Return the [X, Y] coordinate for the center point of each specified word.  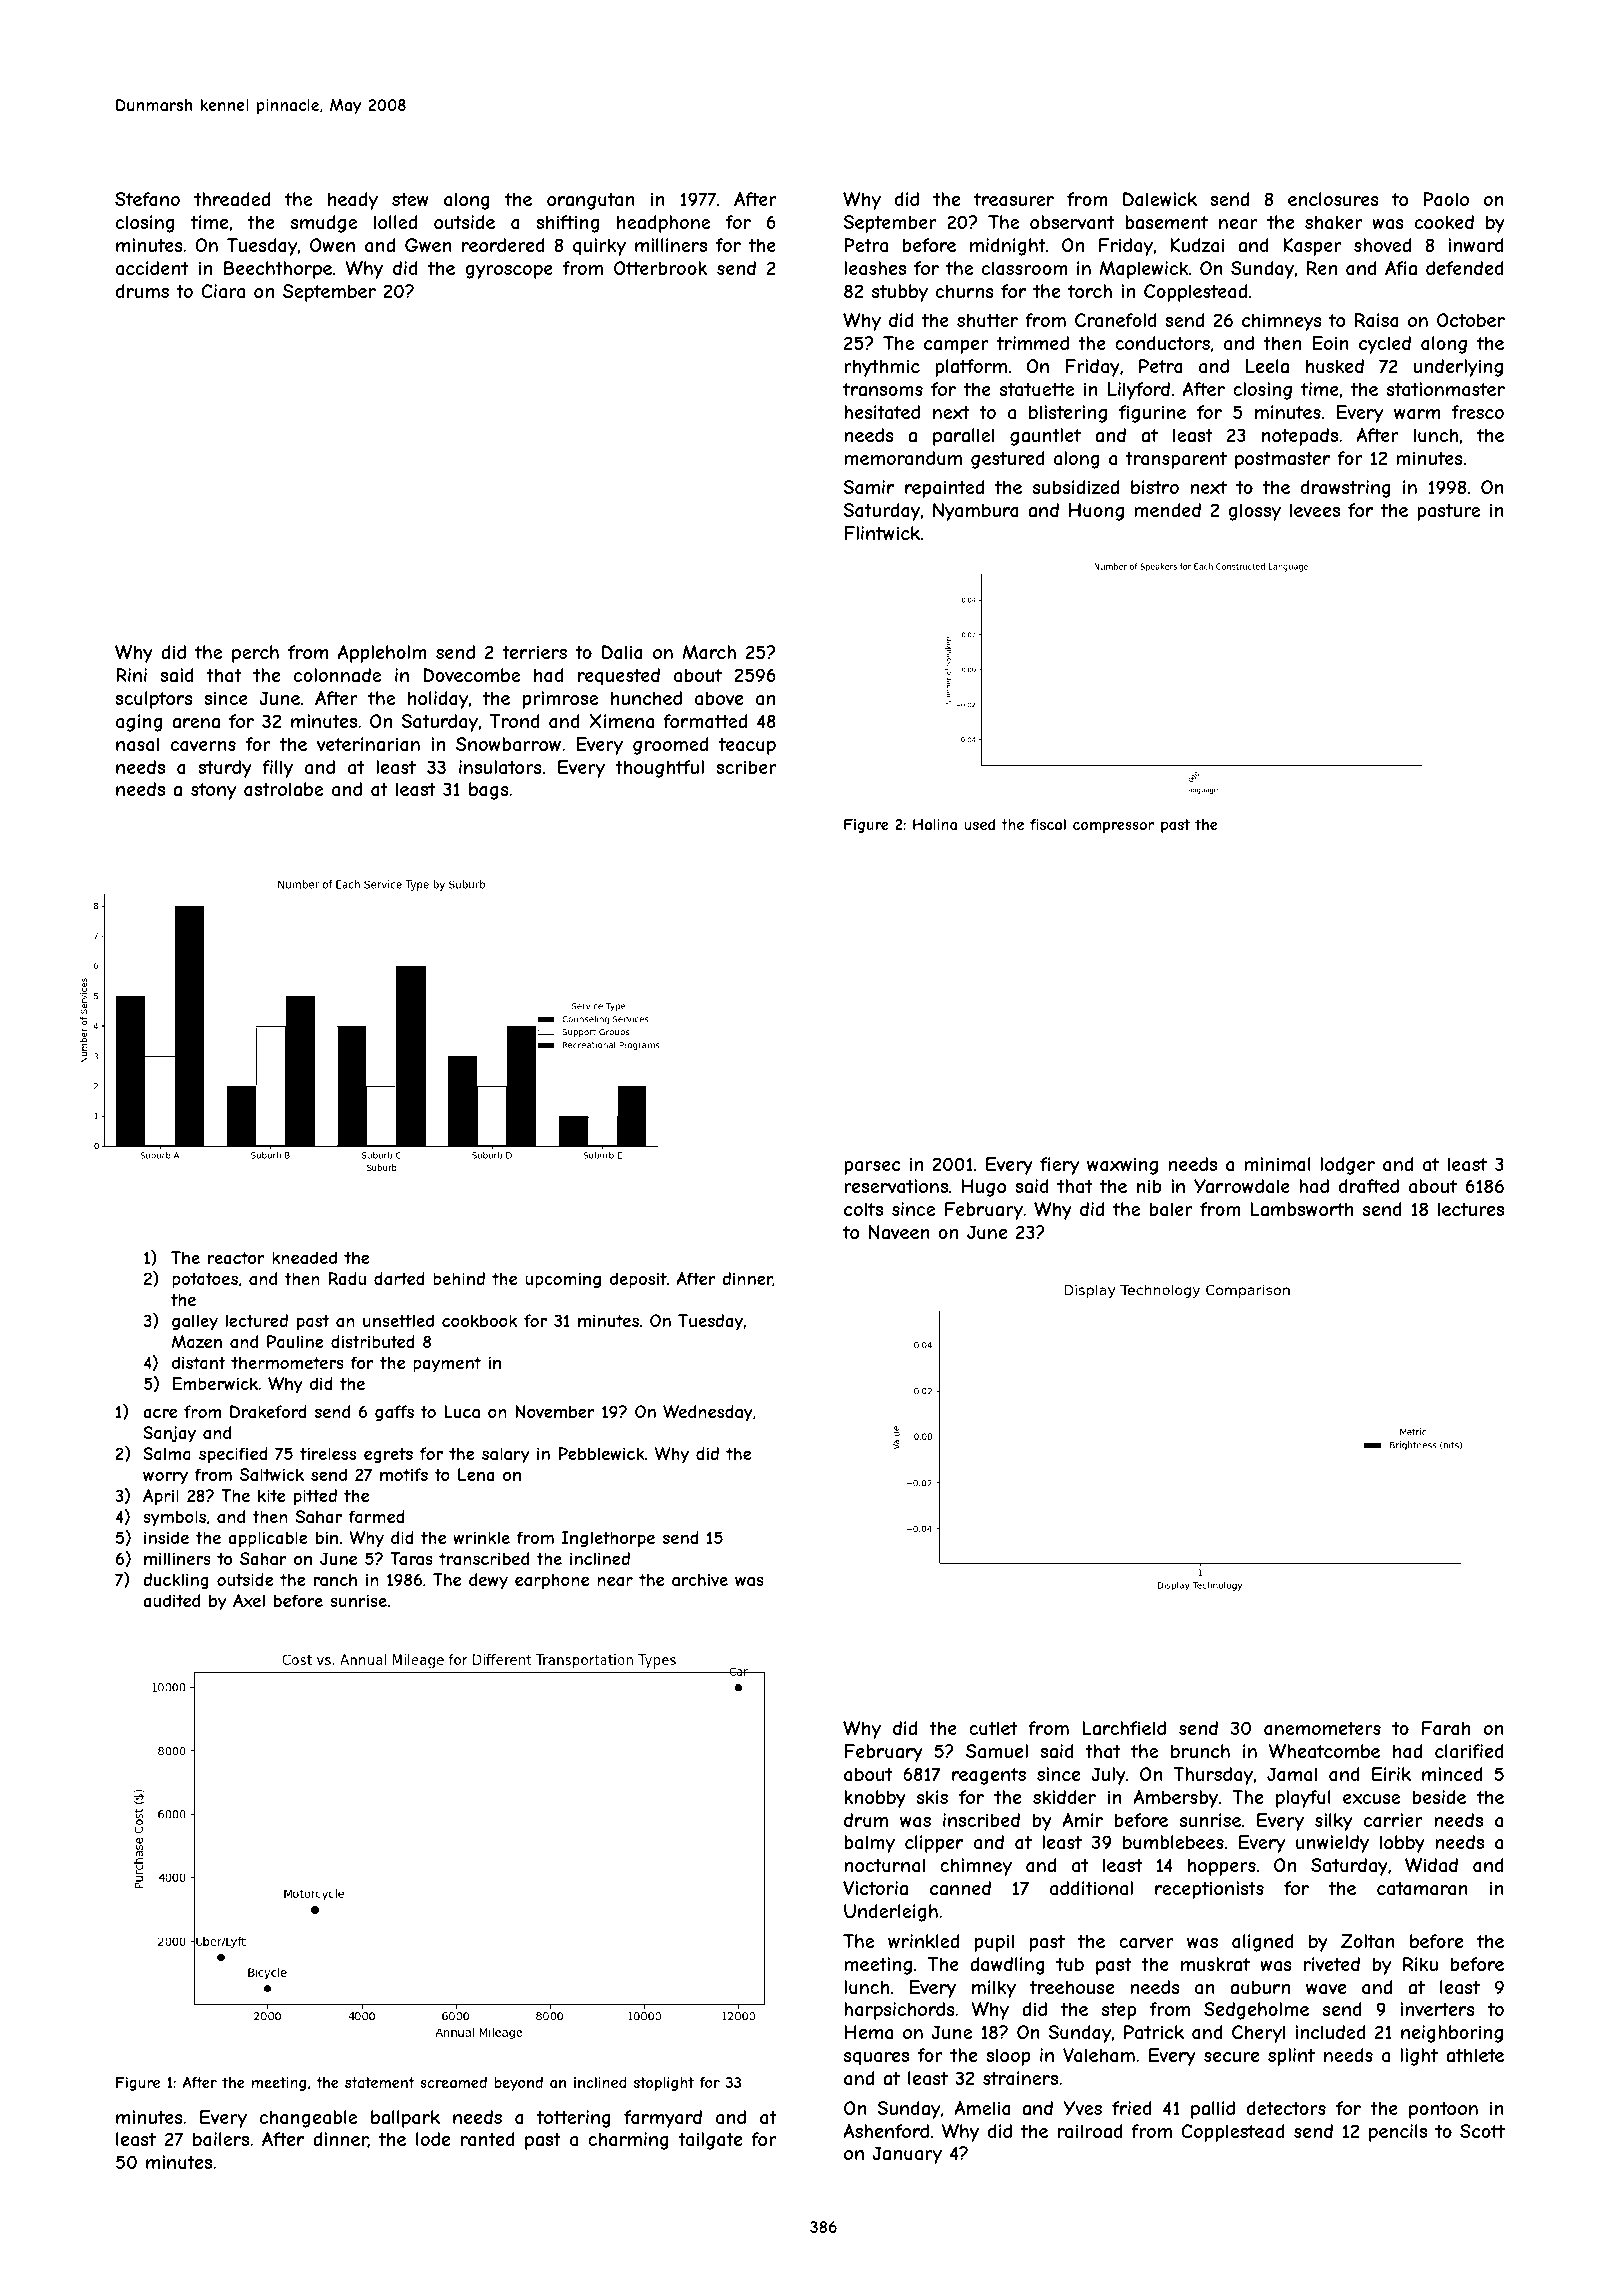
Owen [332, 245]
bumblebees [1173, 1842]
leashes [875, 268]
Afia [1401, 268]
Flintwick [882, 533]
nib [1149, 1186]
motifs [404, 1474]
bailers [221, 2139]
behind [459, 1278]
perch [255, 654]
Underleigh [891, 1913]
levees [1315, 510]
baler [1171, 1209]
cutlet [993, 1728]
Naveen [899, 1232]
